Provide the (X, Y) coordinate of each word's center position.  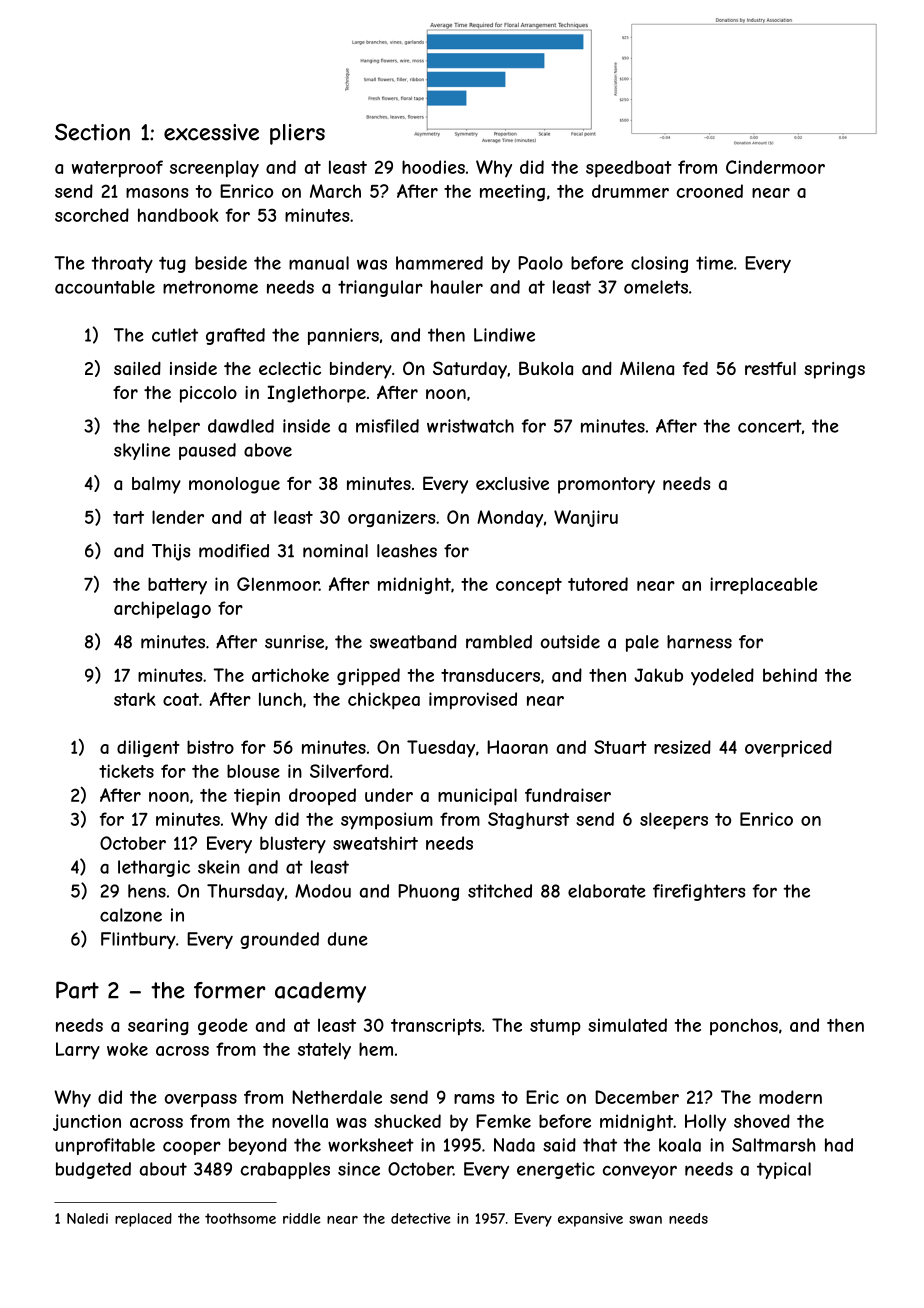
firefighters (699, 892)
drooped (322, 796)
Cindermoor (775, 167)
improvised (473, 700)
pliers (297, 134)
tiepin (257, 797)
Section (92, 132)
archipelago (162, 609)
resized (682, 747)
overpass (201, 1100)
